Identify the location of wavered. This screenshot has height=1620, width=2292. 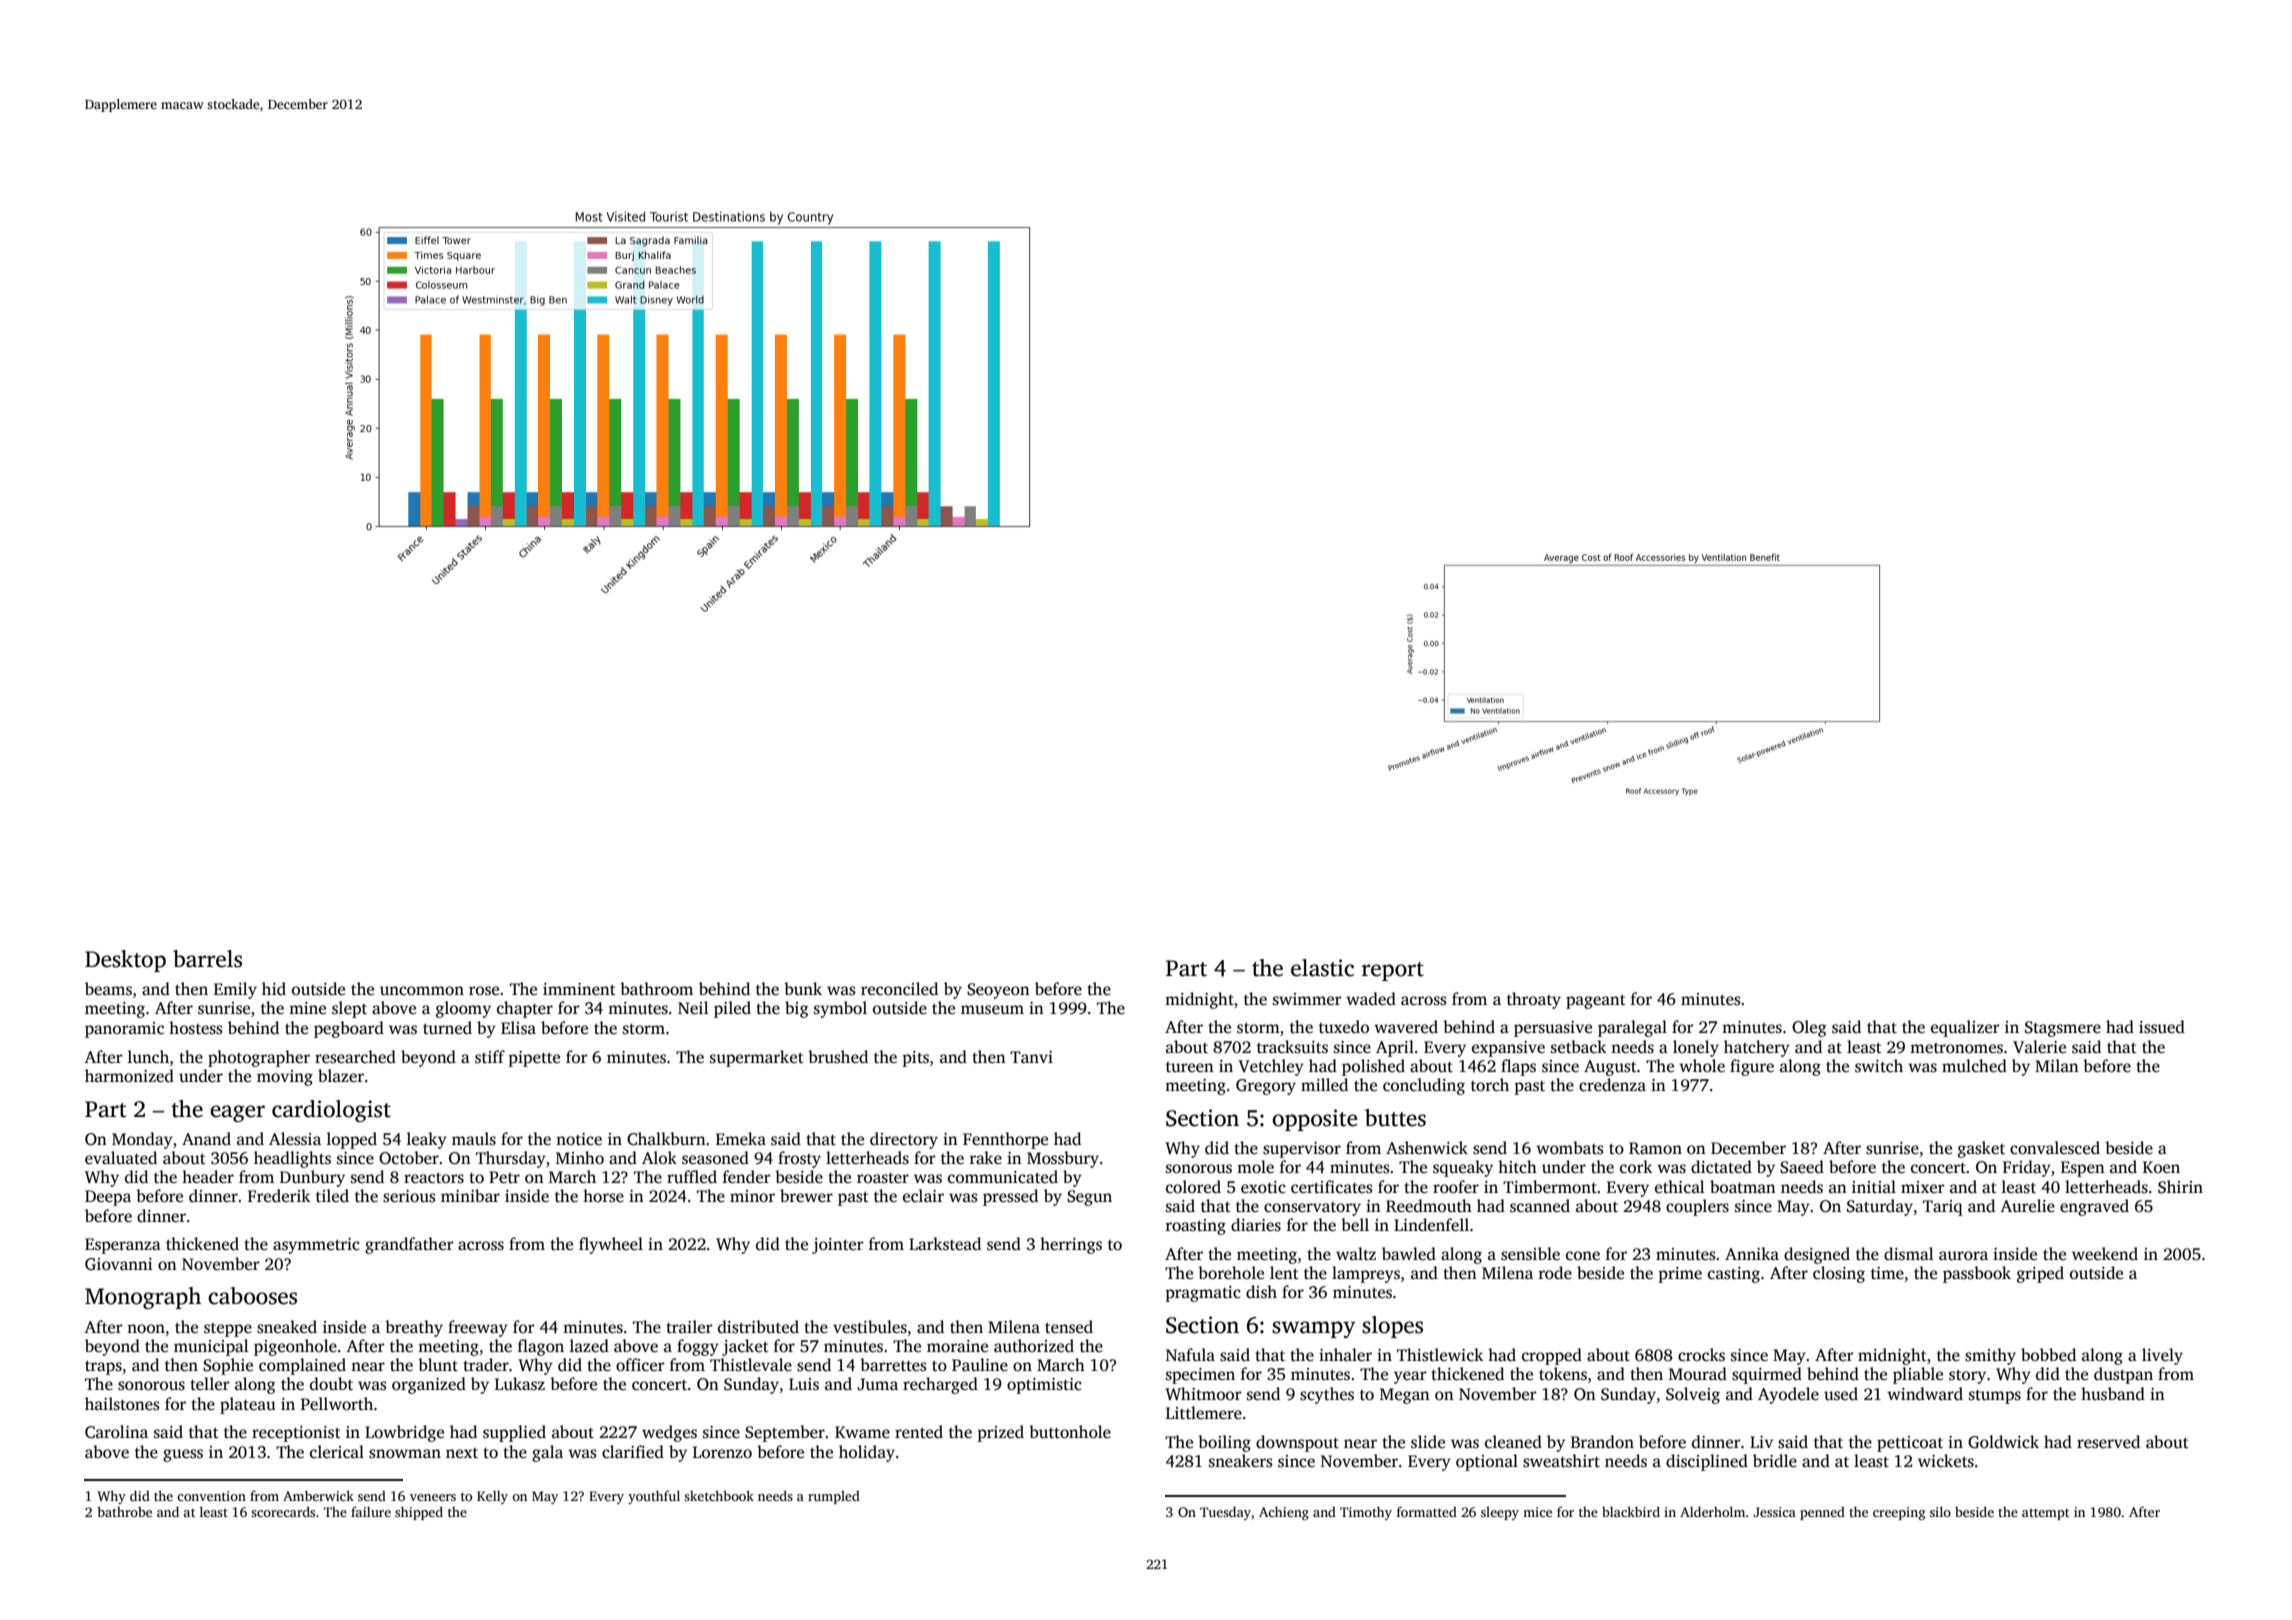
(1406, 1027).
